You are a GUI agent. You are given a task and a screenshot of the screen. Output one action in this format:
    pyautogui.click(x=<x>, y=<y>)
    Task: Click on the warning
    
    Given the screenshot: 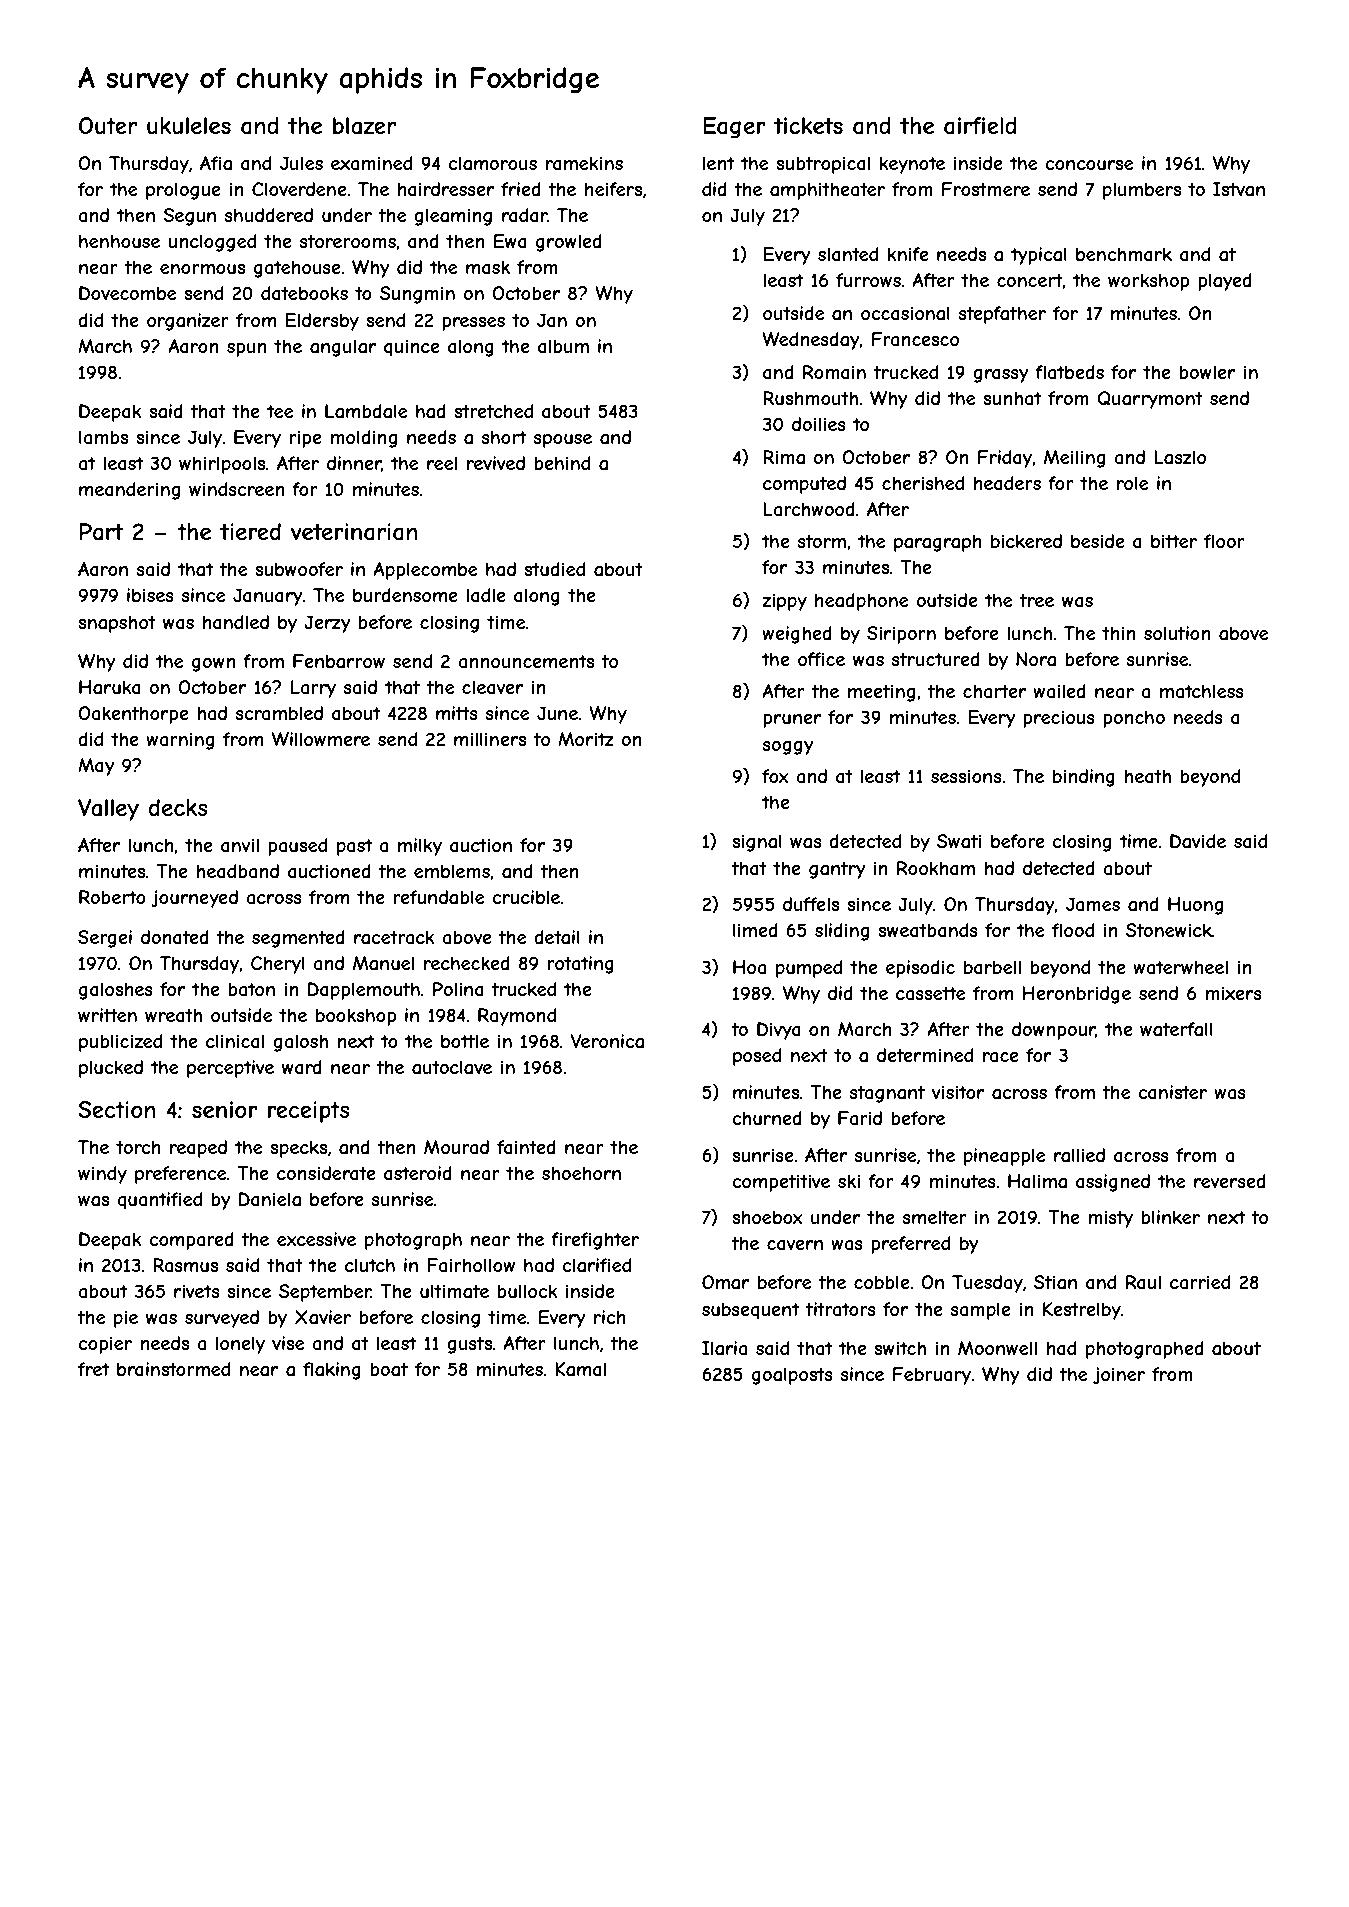 What is the action you would take?
    pyautogui.click(x=180, y=741)
